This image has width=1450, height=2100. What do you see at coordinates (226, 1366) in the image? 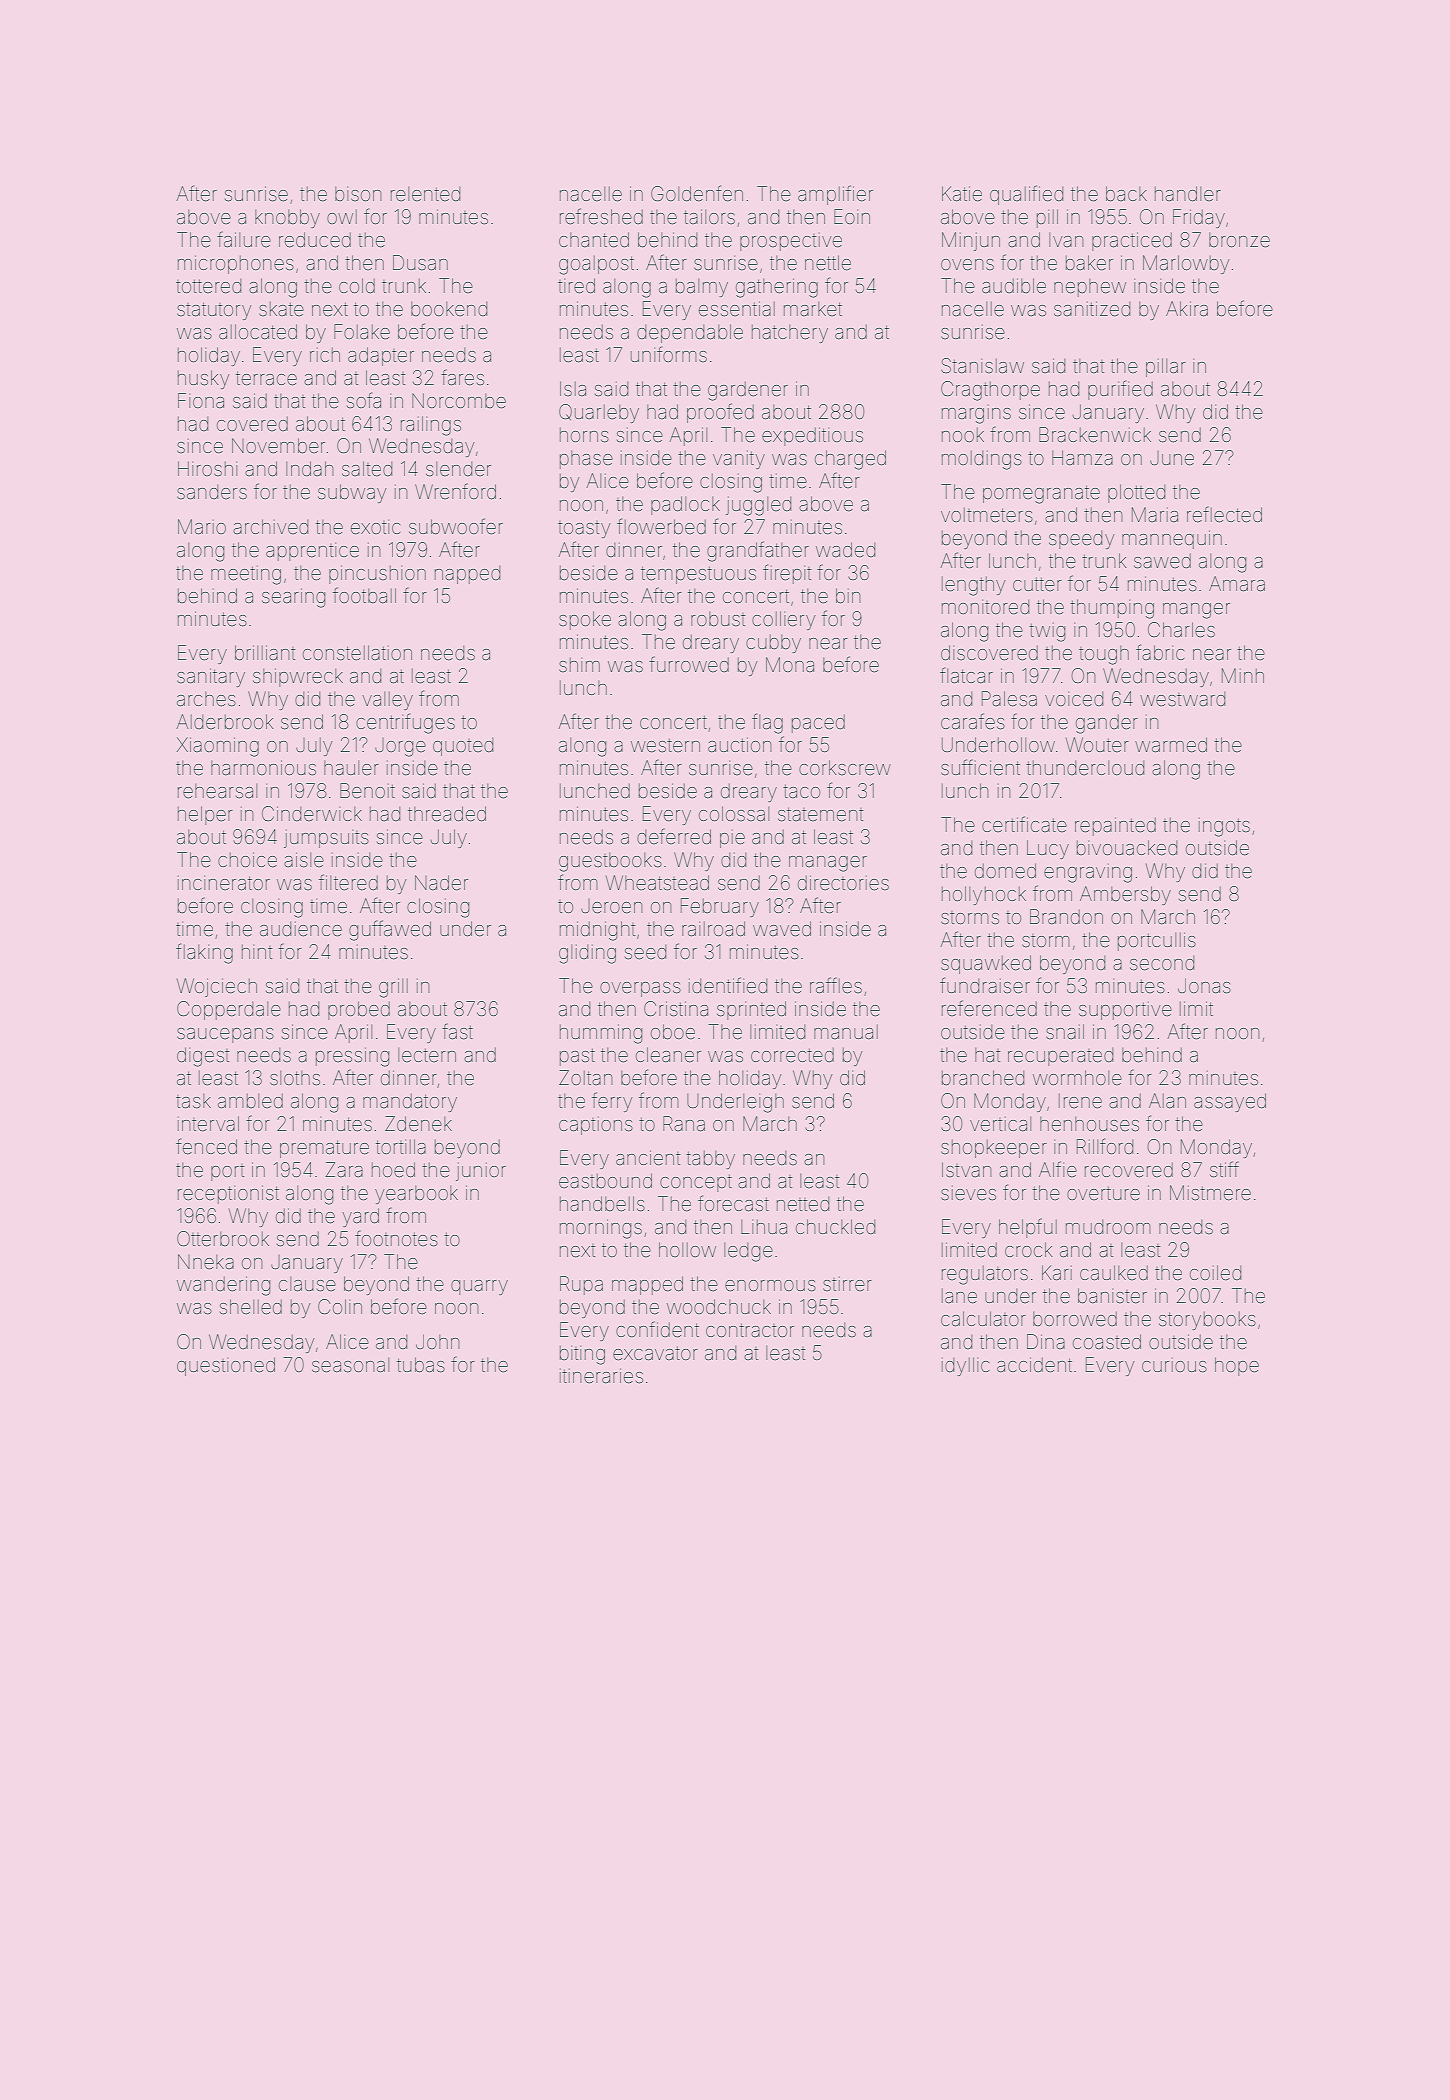
I see `questioned` at bounding box center [226, 1366].
